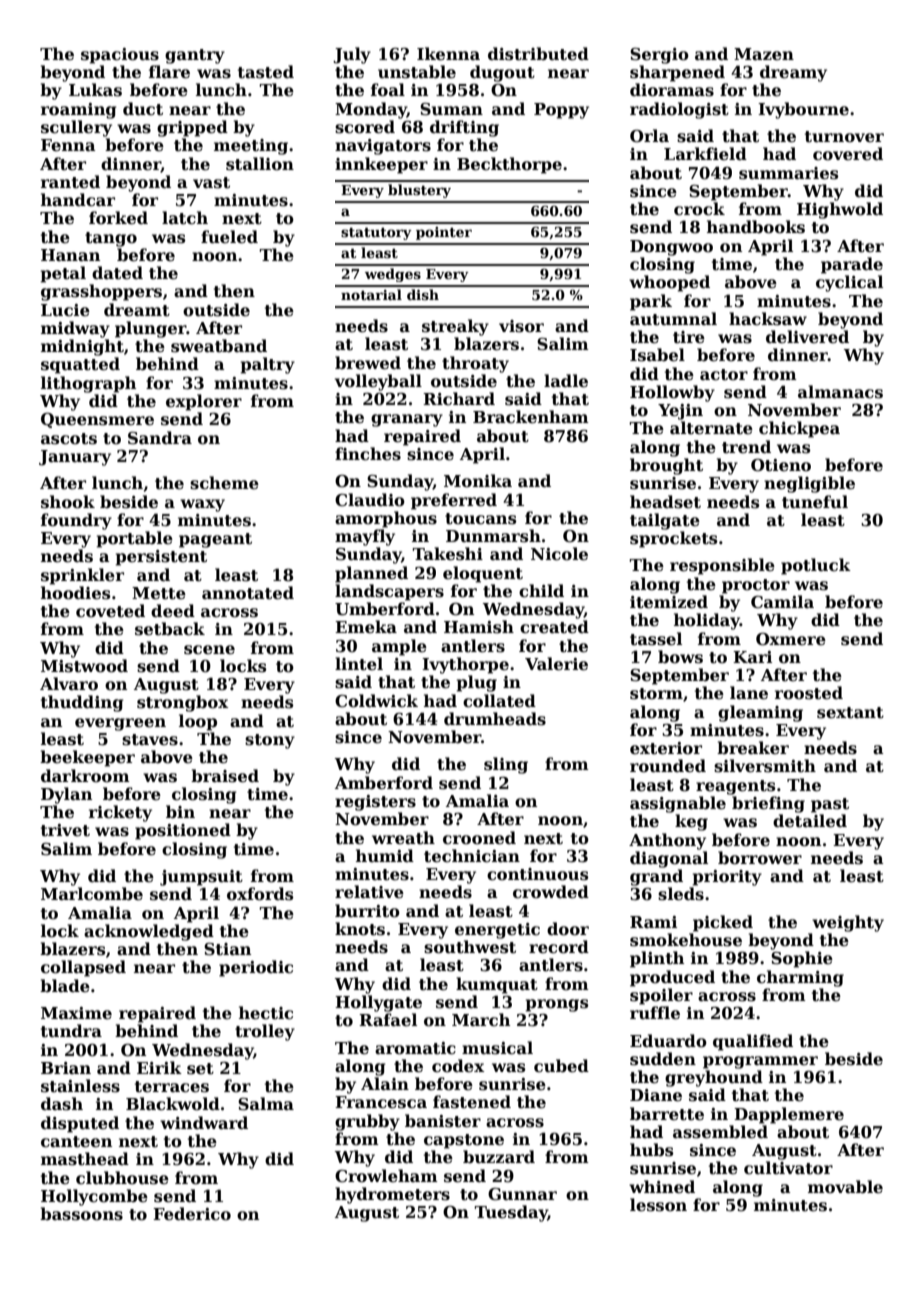 The width and height of the screenshot is (924, 1308). Describe the element at coordinates (367, 1122) in the screenshot. I see `grubby` at that location.
